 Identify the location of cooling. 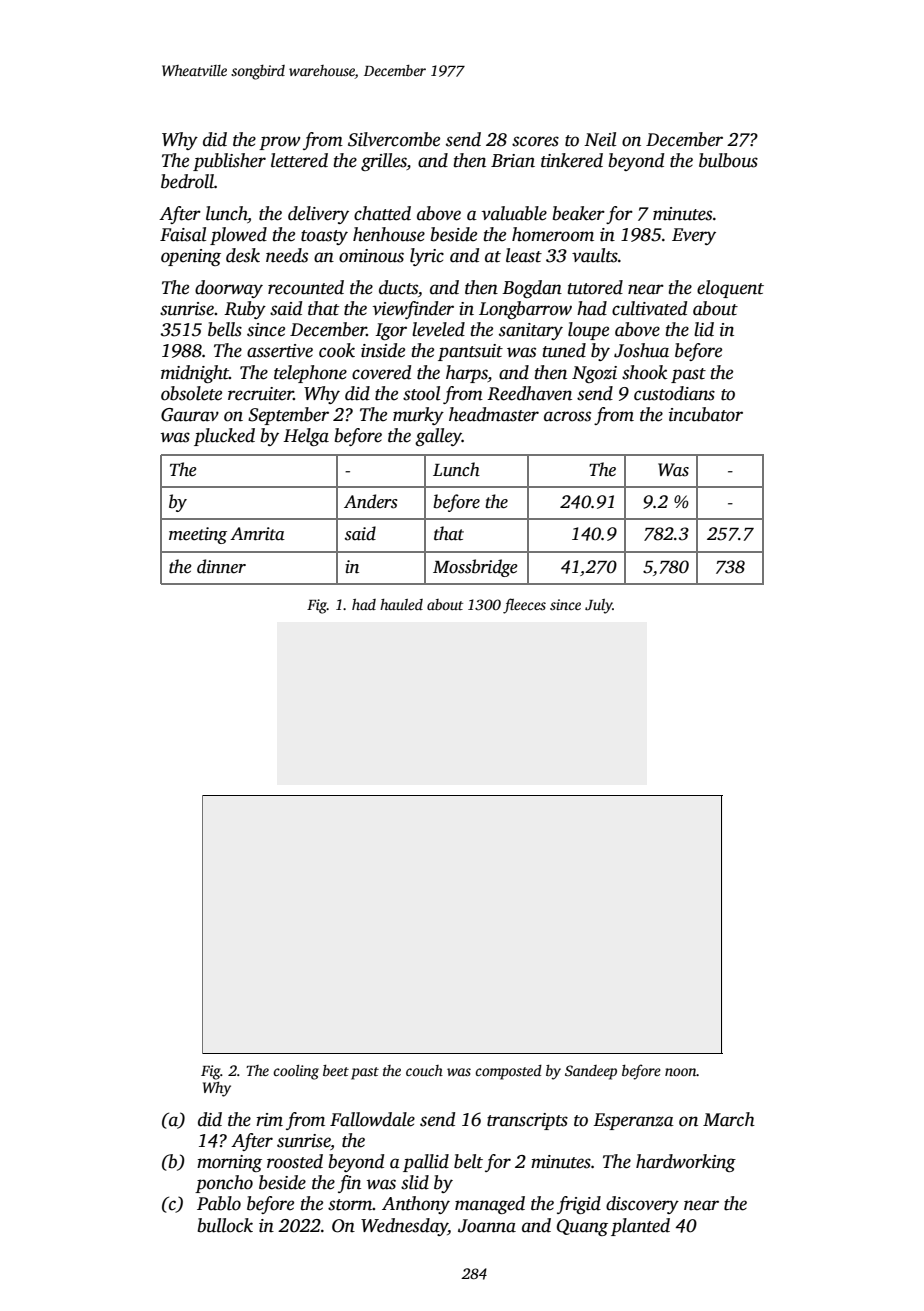
(296, 1072).
